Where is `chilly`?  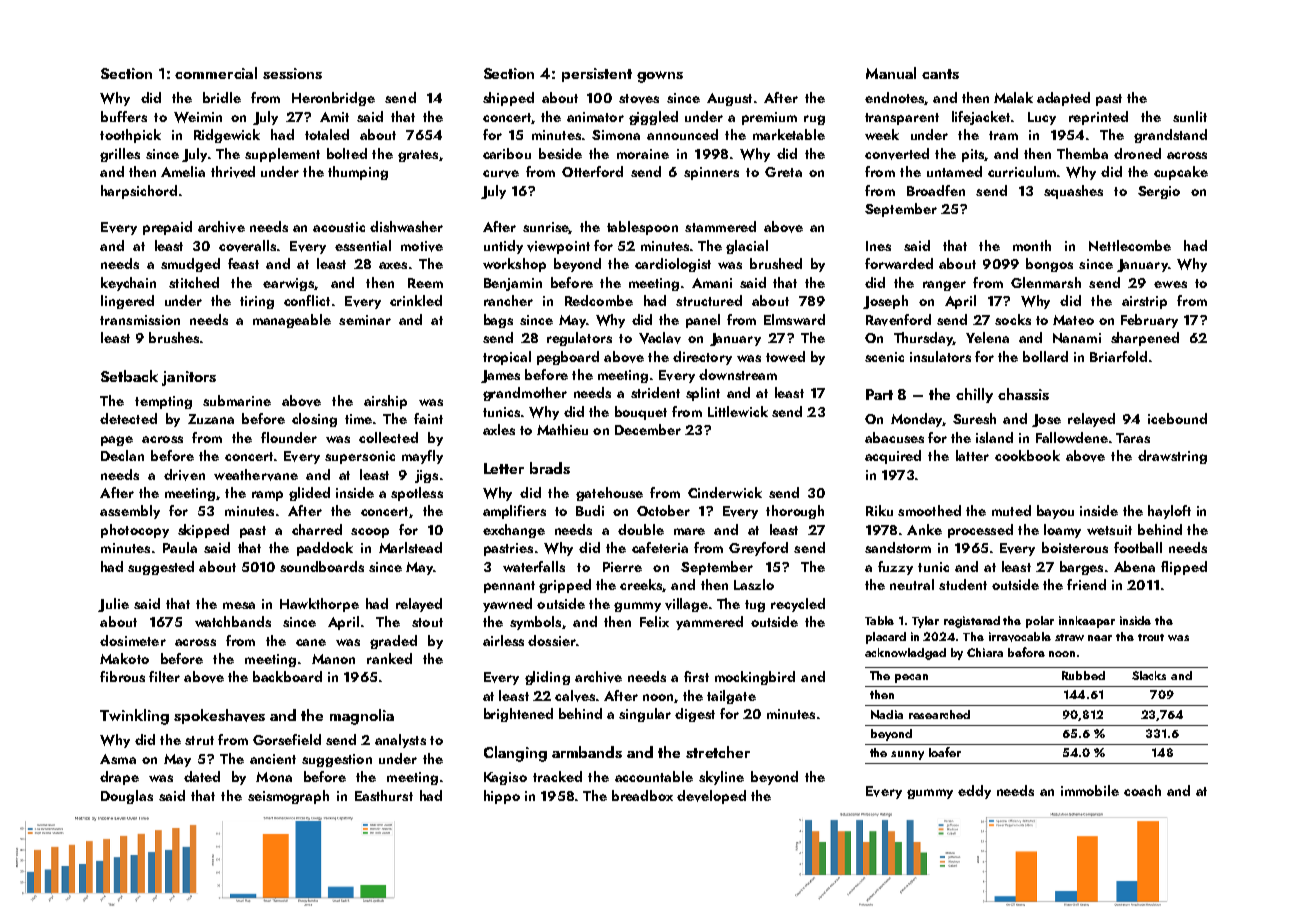
chilly is located at coordinates (974, 395).
